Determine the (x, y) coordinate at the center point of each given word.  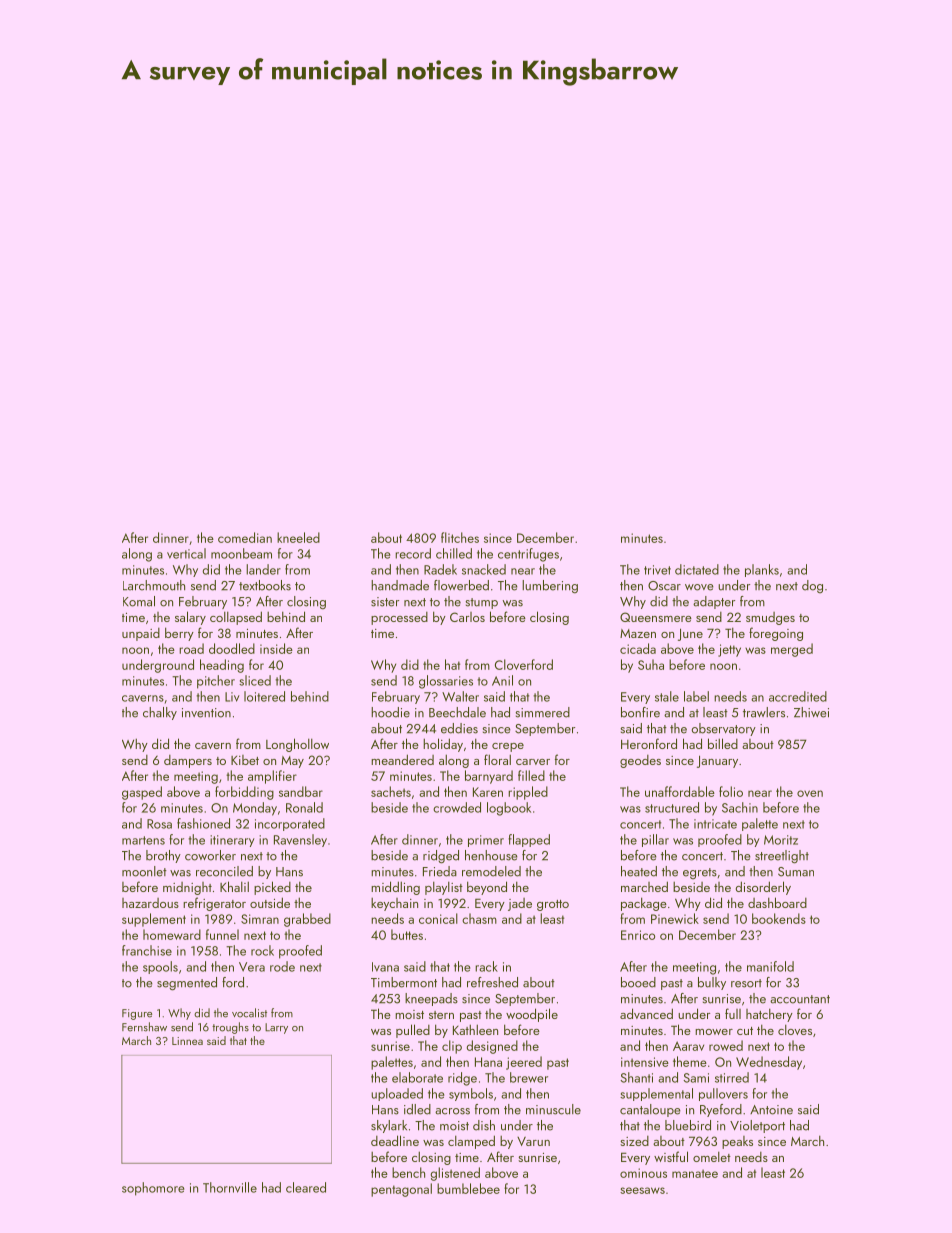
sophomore (153, 1189)
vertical (186, 553)
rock (262, 950)
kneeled (298, 537)
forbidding (244, 793)
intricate (715, 824)
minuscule (553, 1109)
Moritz (781, 840)
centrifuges (528, 555)
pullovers (723, 1094)
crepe (508, 747)
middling (395, 888)
